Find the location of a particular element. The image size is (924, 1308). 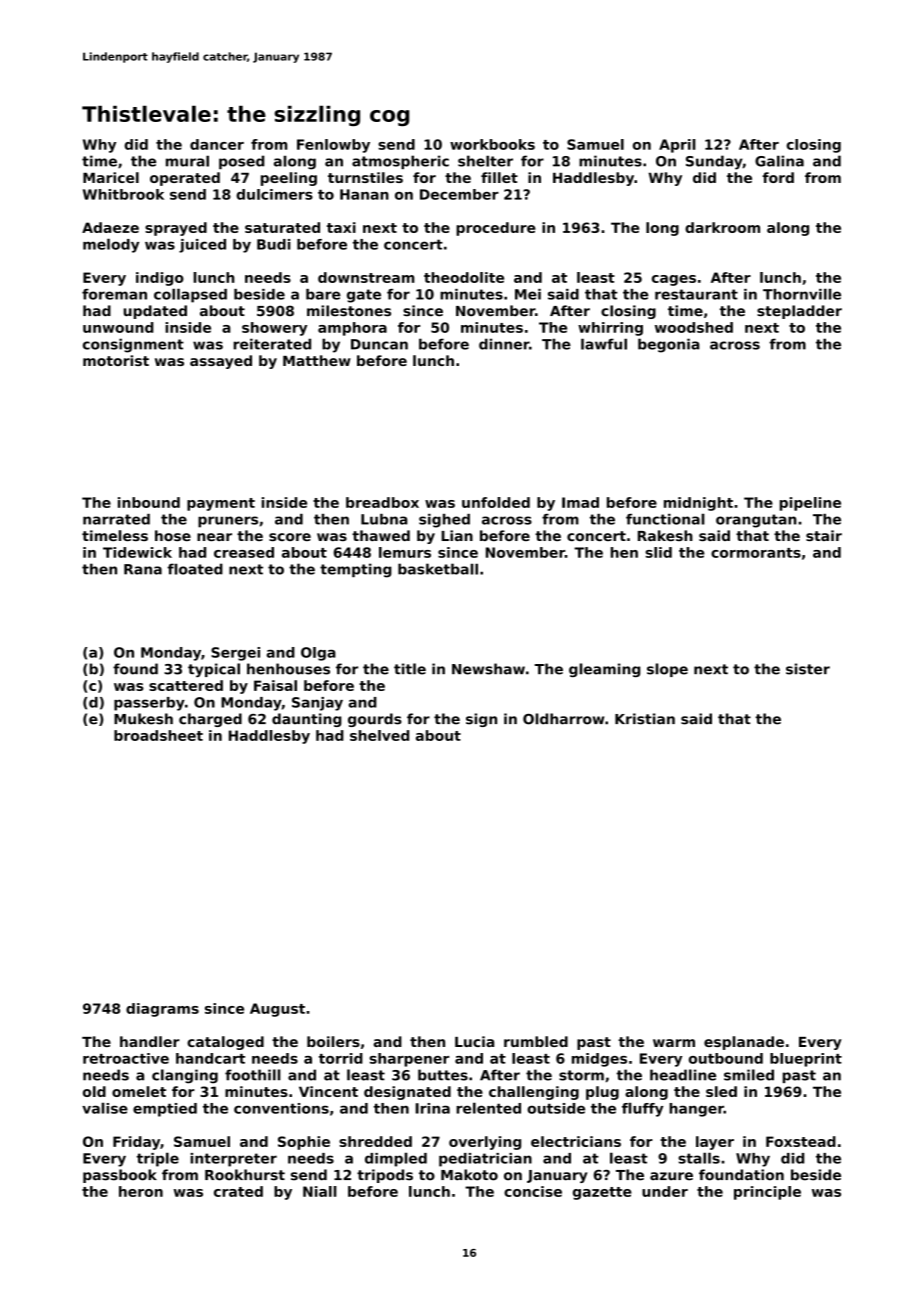

Newshaw is located at coordinates (488, 669).
